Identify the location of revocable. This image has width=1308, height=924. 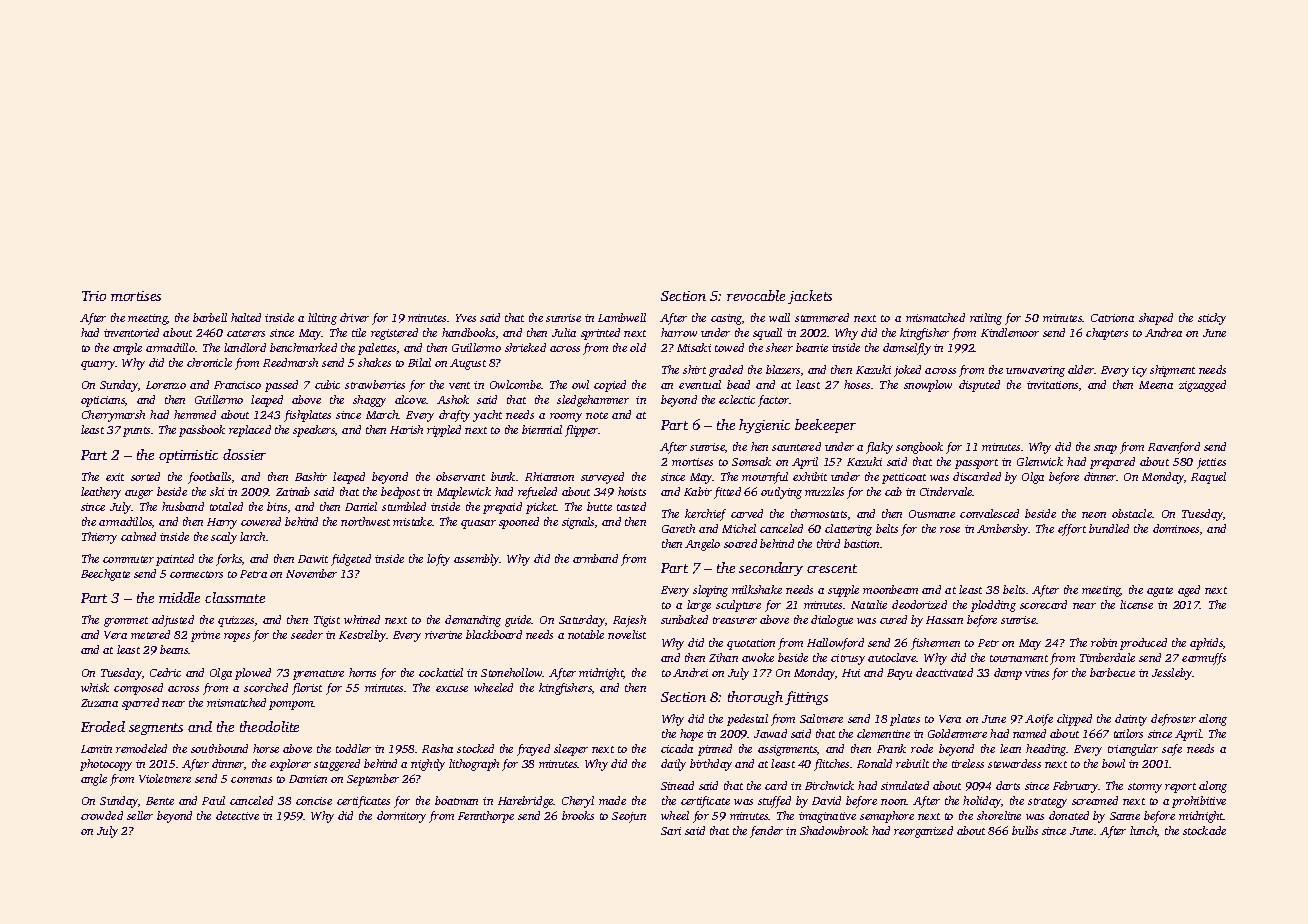
(756, 295).
